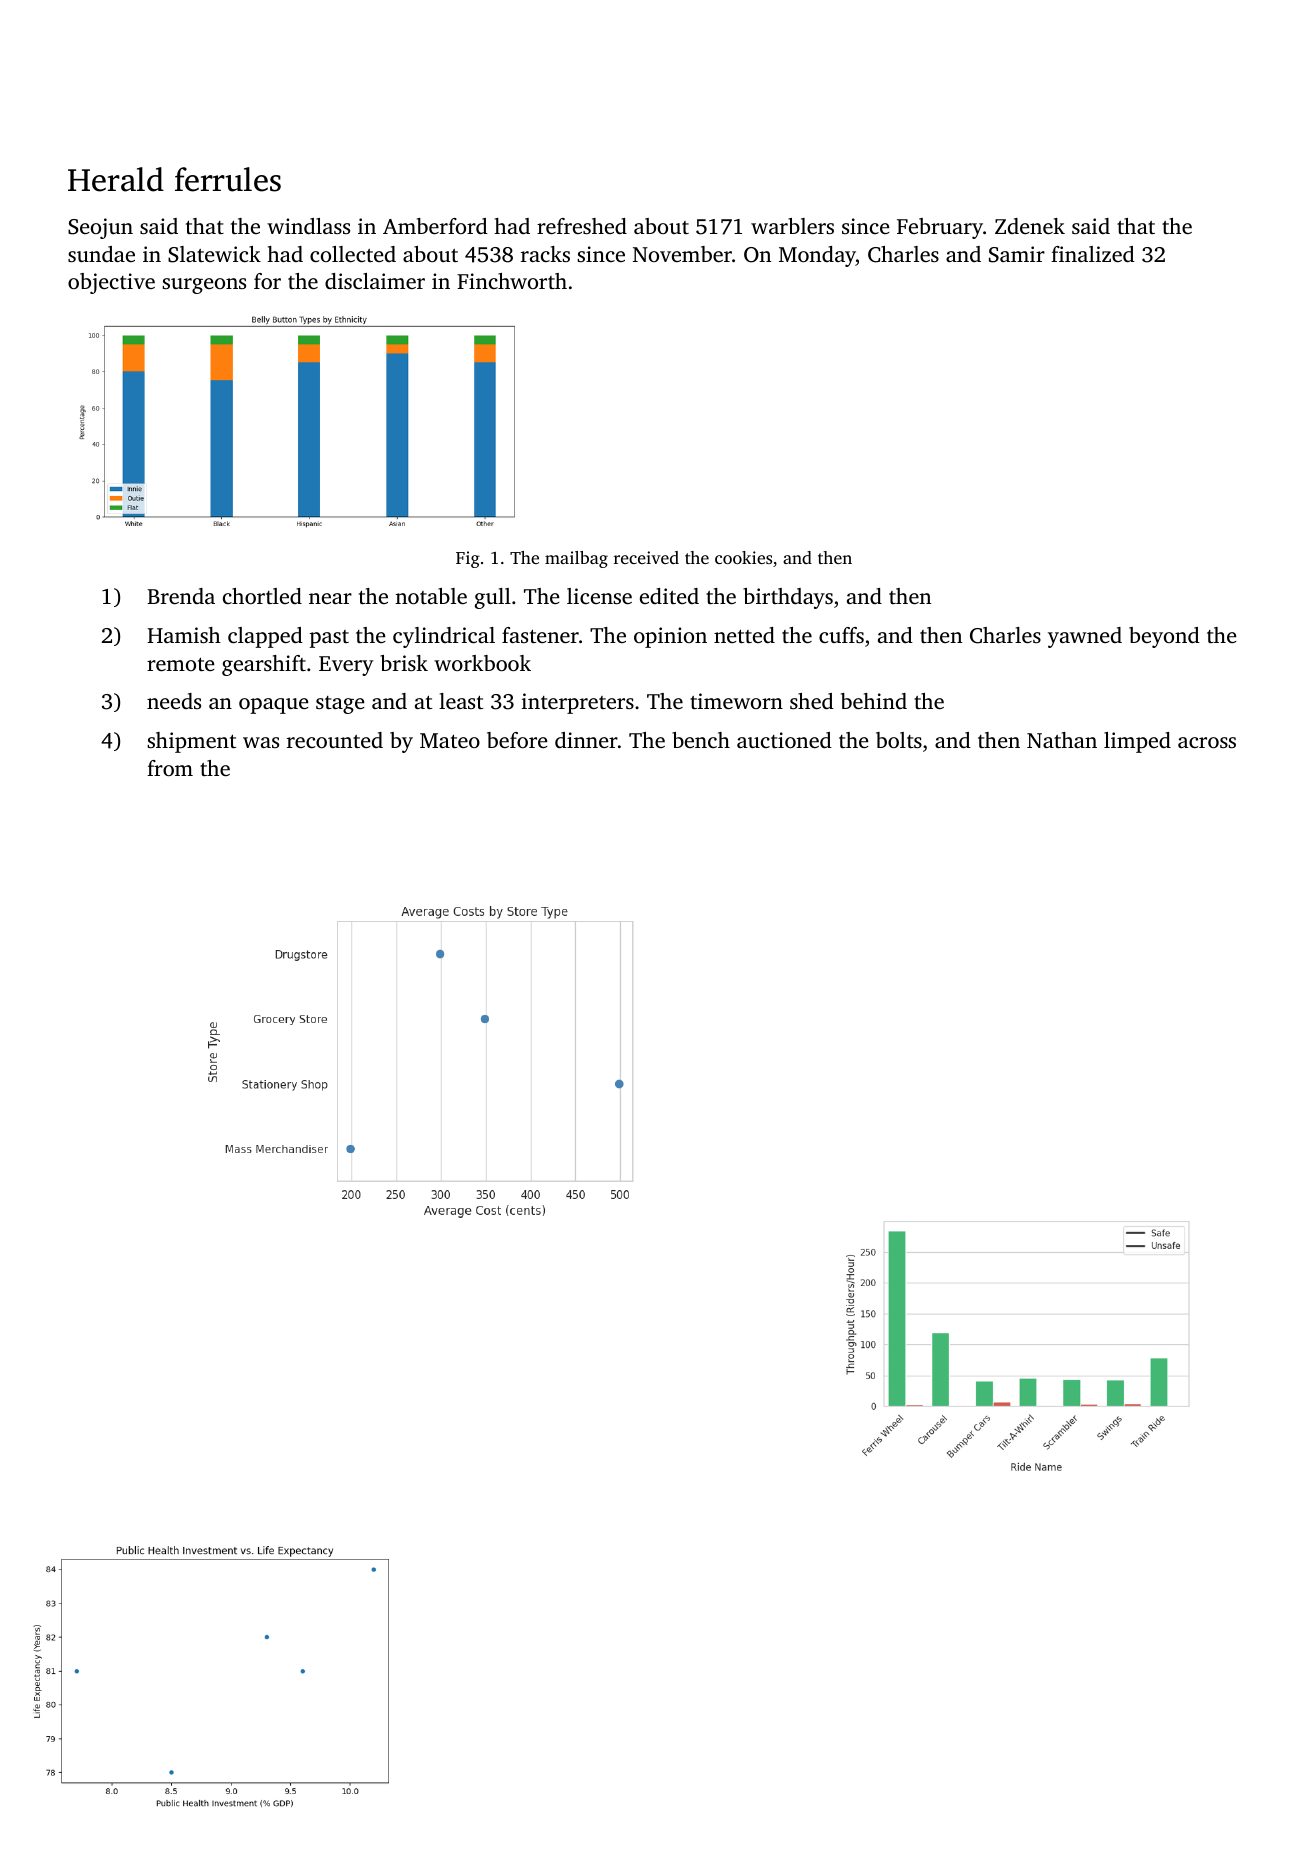 The image size is (1308, 1850). Describe the element at coordinates (214, 254) in the document. I see `Slatewick` at that location.
